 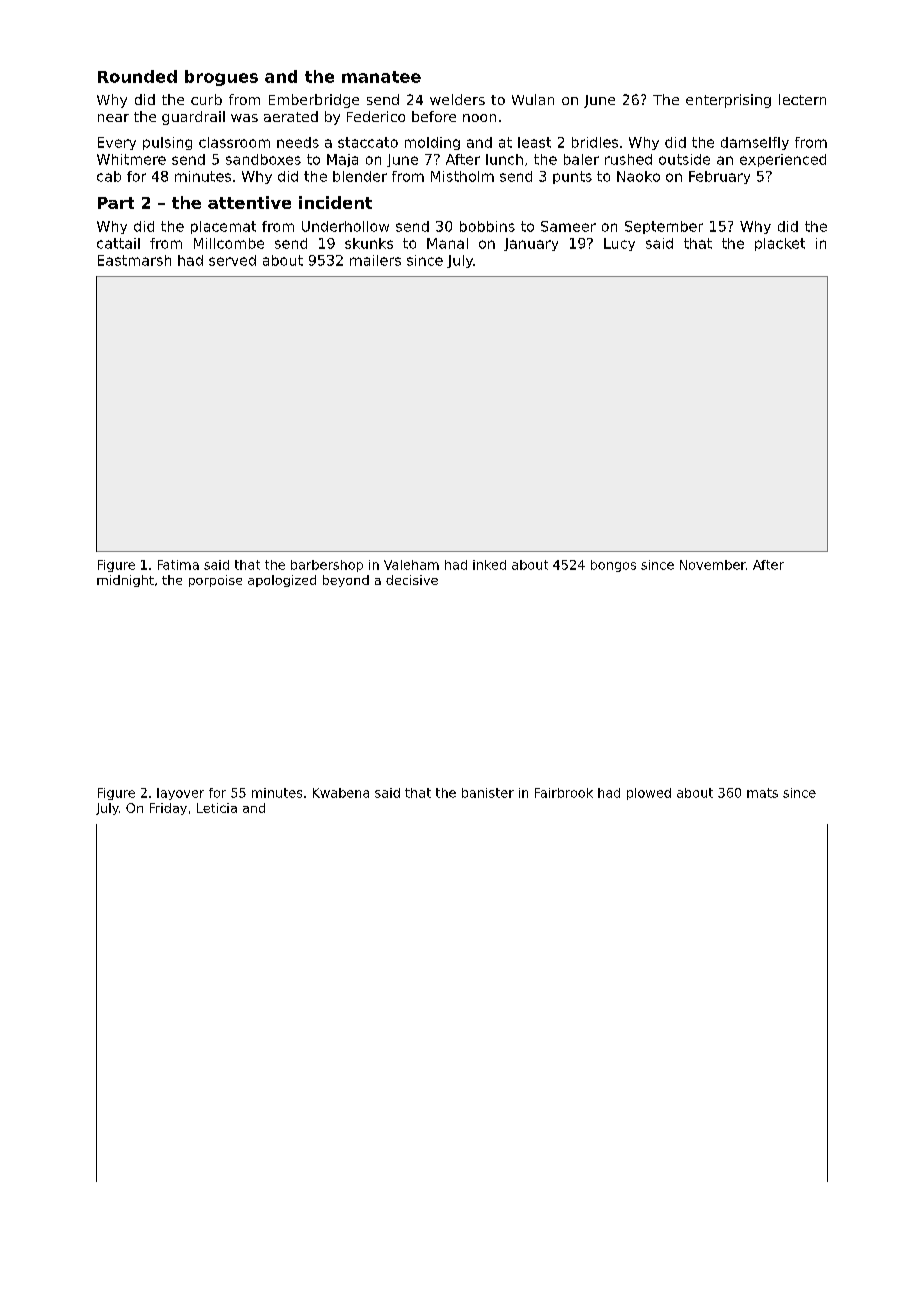 I want to click on attentive, so click(x=249, y=202).
